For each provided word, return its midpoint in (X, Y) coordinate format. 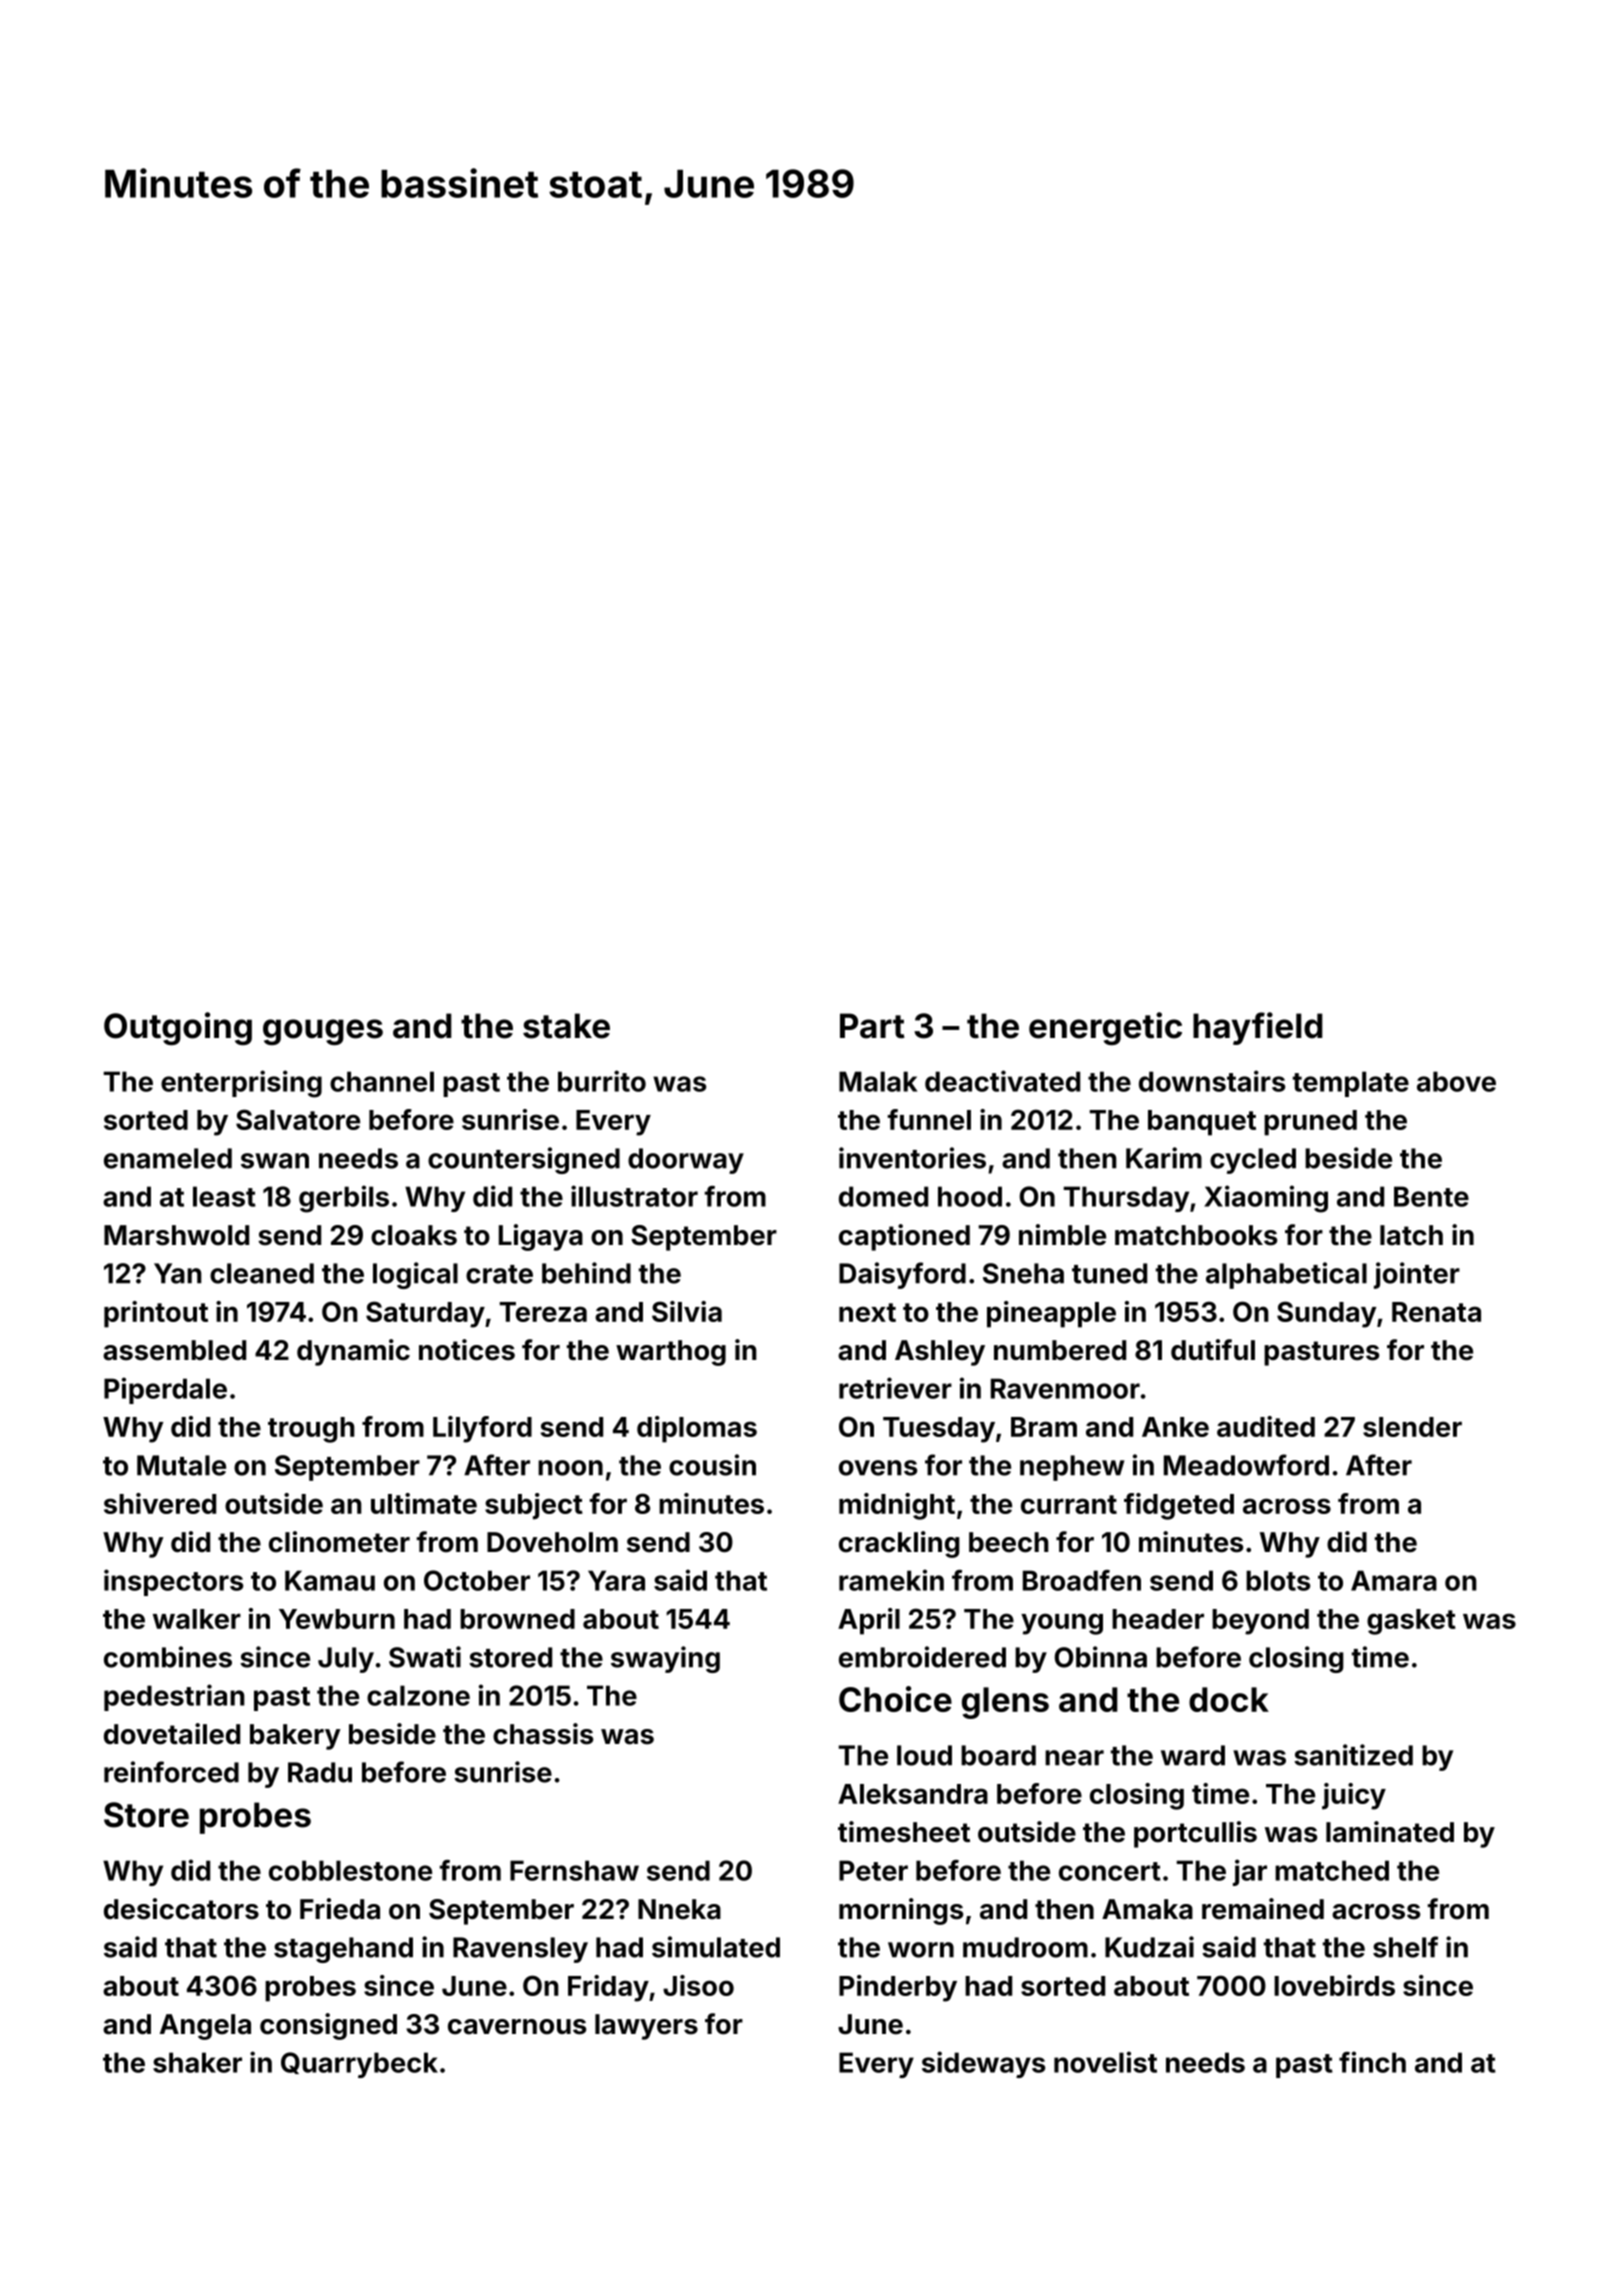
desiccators (181, 1909)
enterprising (241, 1084)
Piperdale (165, 1390)
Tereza (543, 1312)
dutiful (1213, 1349)
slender (1412, 1427)
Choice (895, 1699)
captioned (904, 1237)
